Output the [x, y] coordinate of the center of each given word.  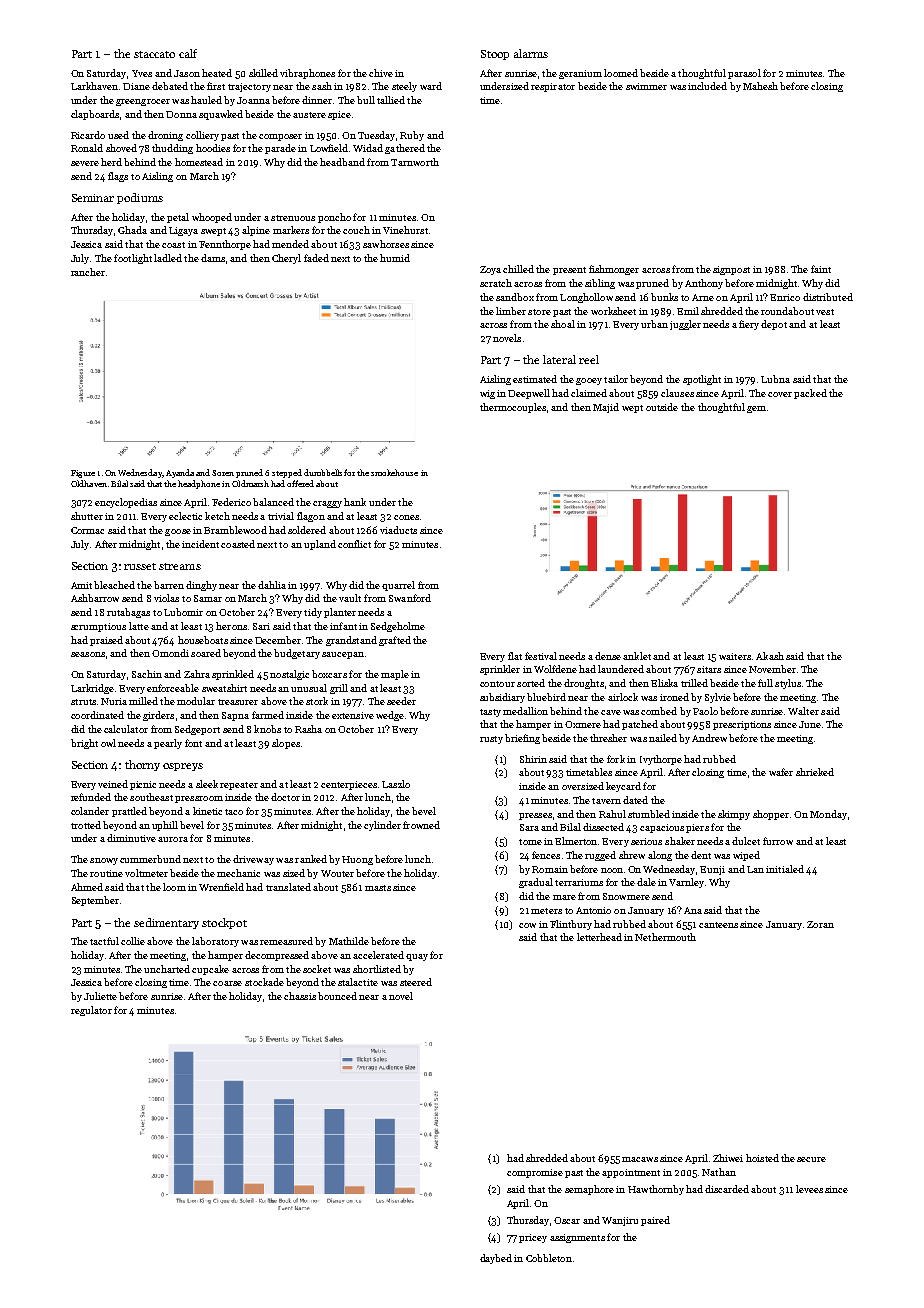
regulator [91, 1011]
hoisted [762, 1158]
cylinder [382, 826]
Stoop [495, 55]
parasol [744, 74]
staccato [154, 54]
